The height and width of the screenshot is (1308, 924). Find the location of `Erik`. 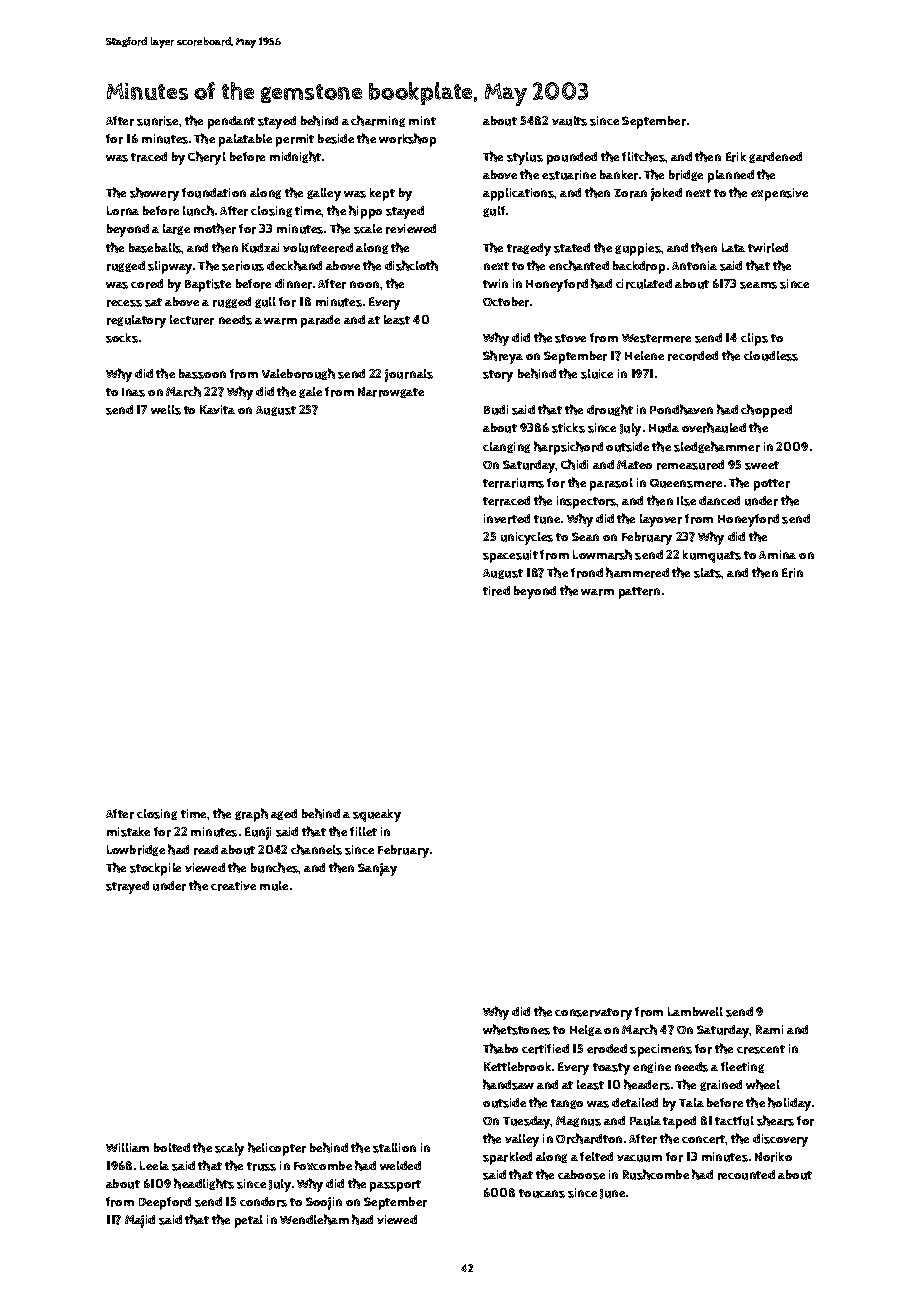

Erik is located at coordinates (736, 157).
